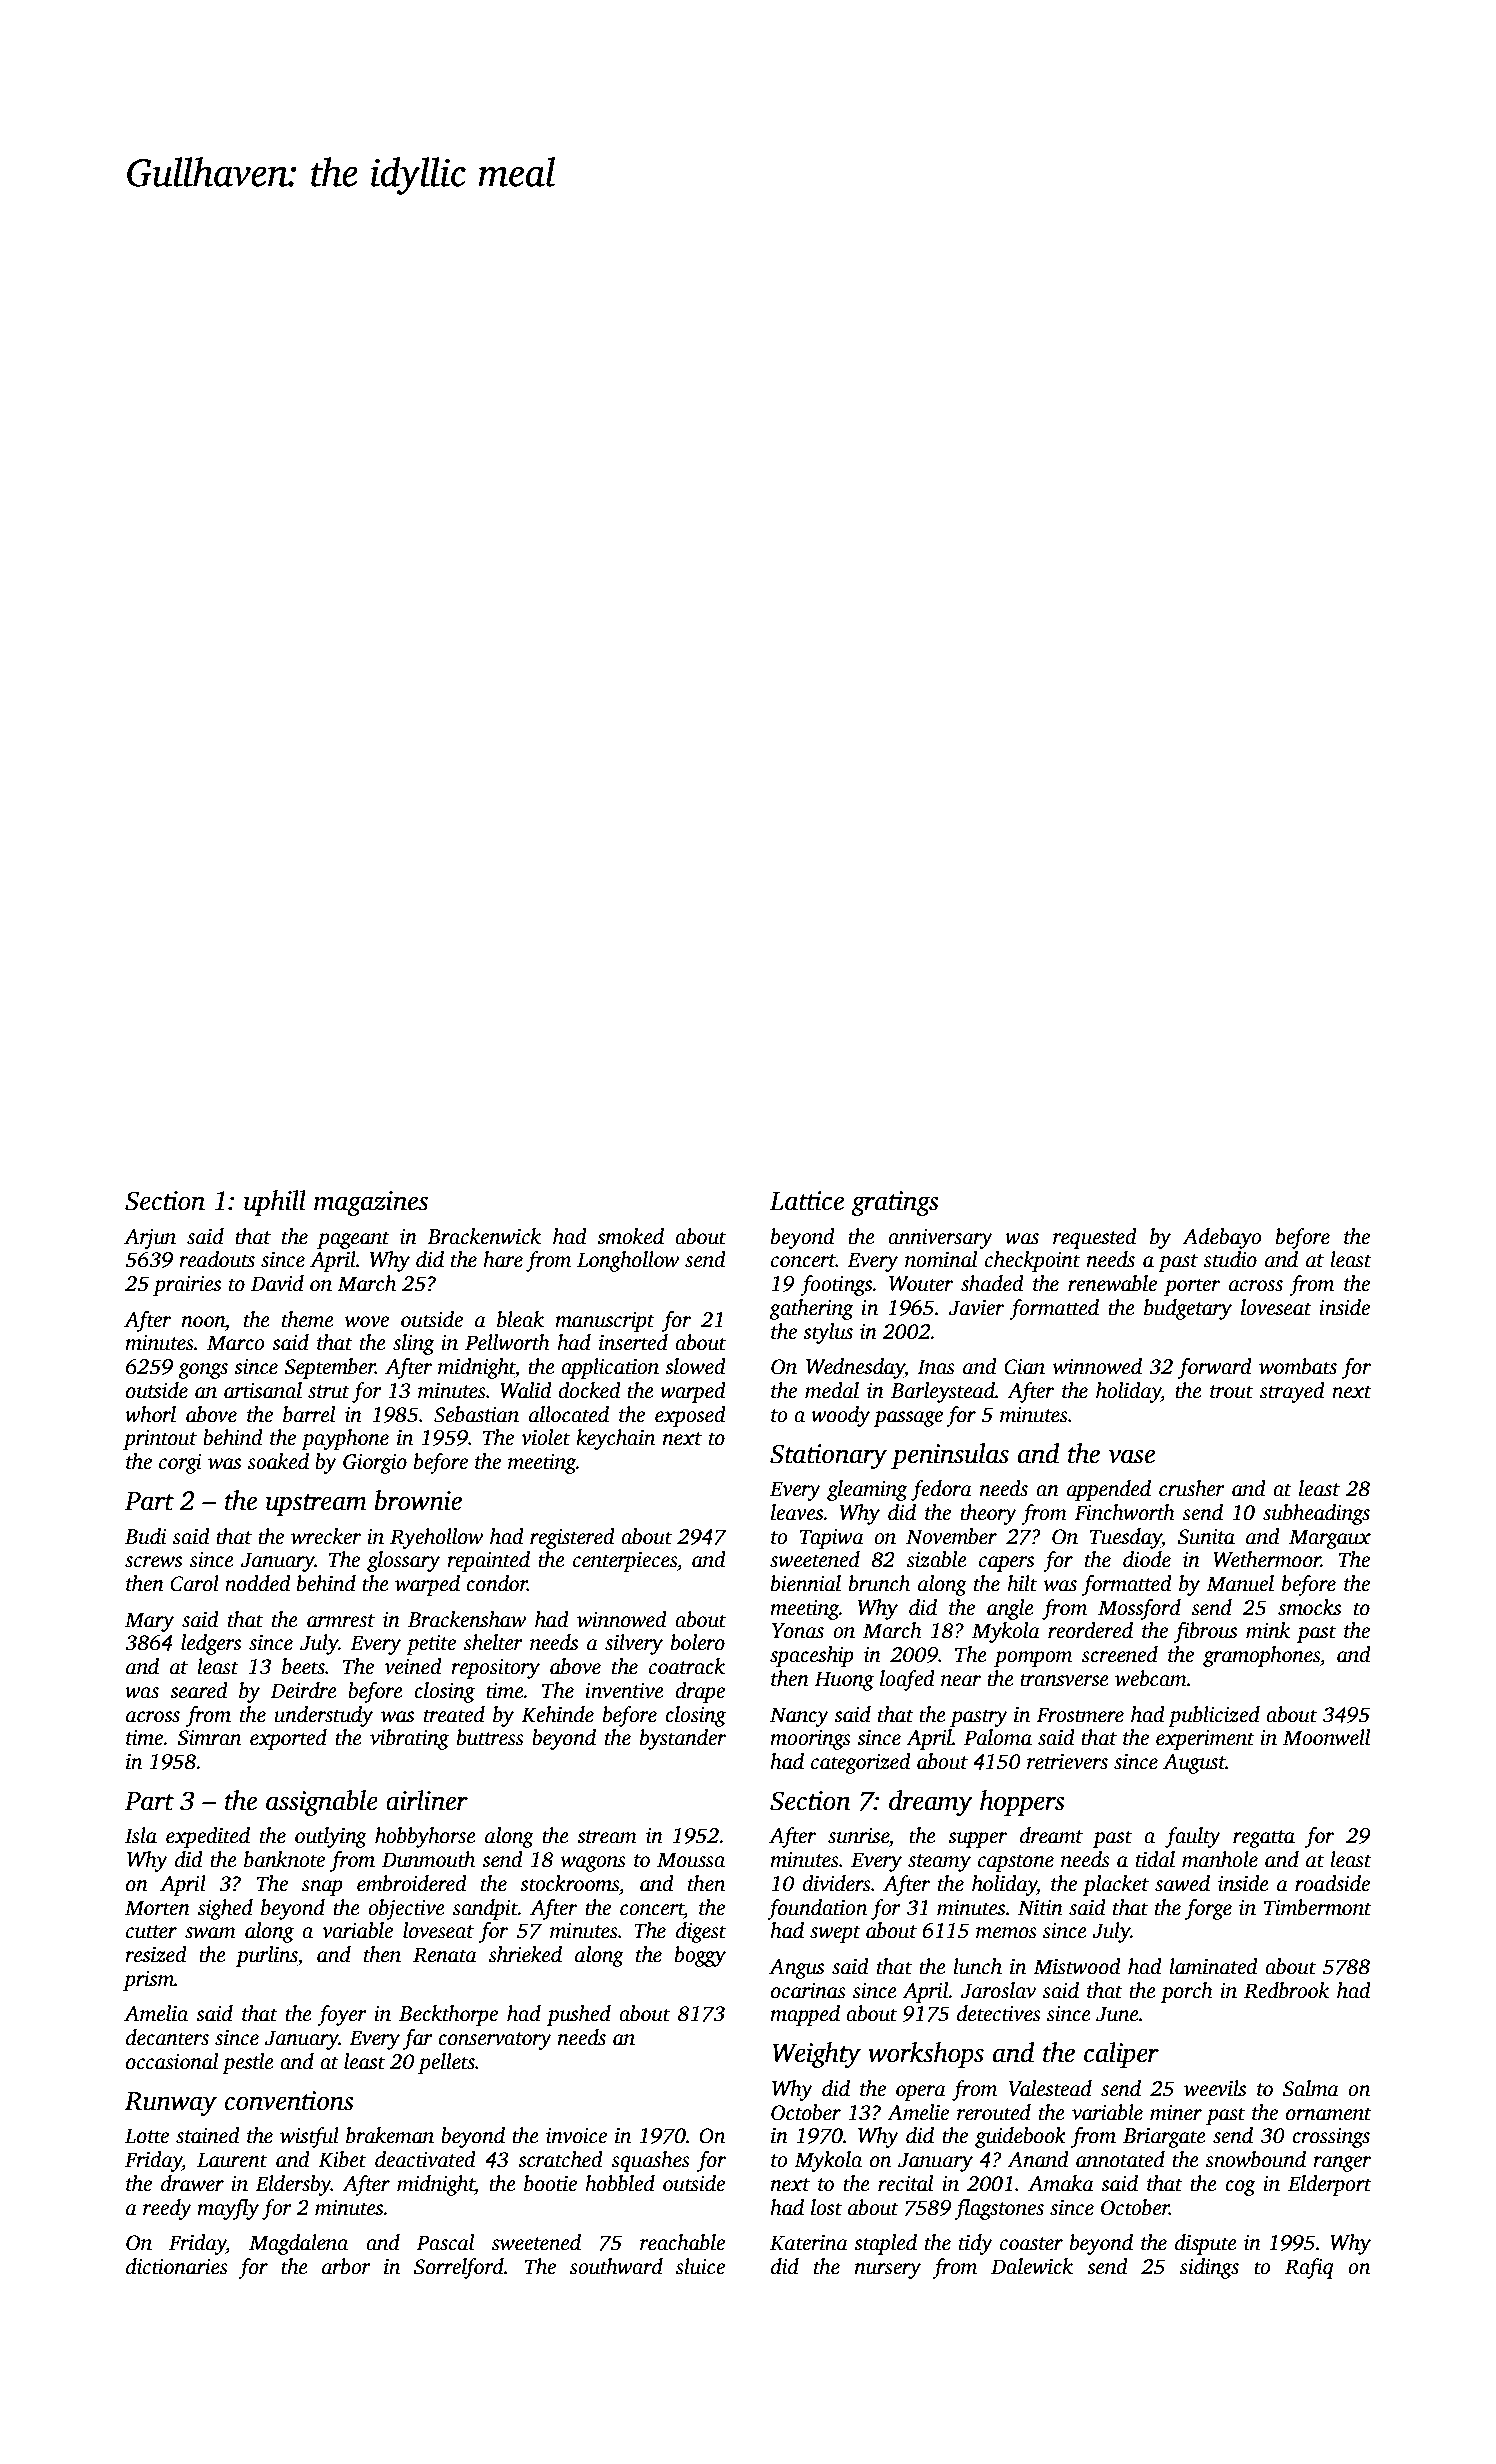 Image resolution: width=1496 pixels, height=2464 pixels. I want to click on prism, so click(148, 1981).
